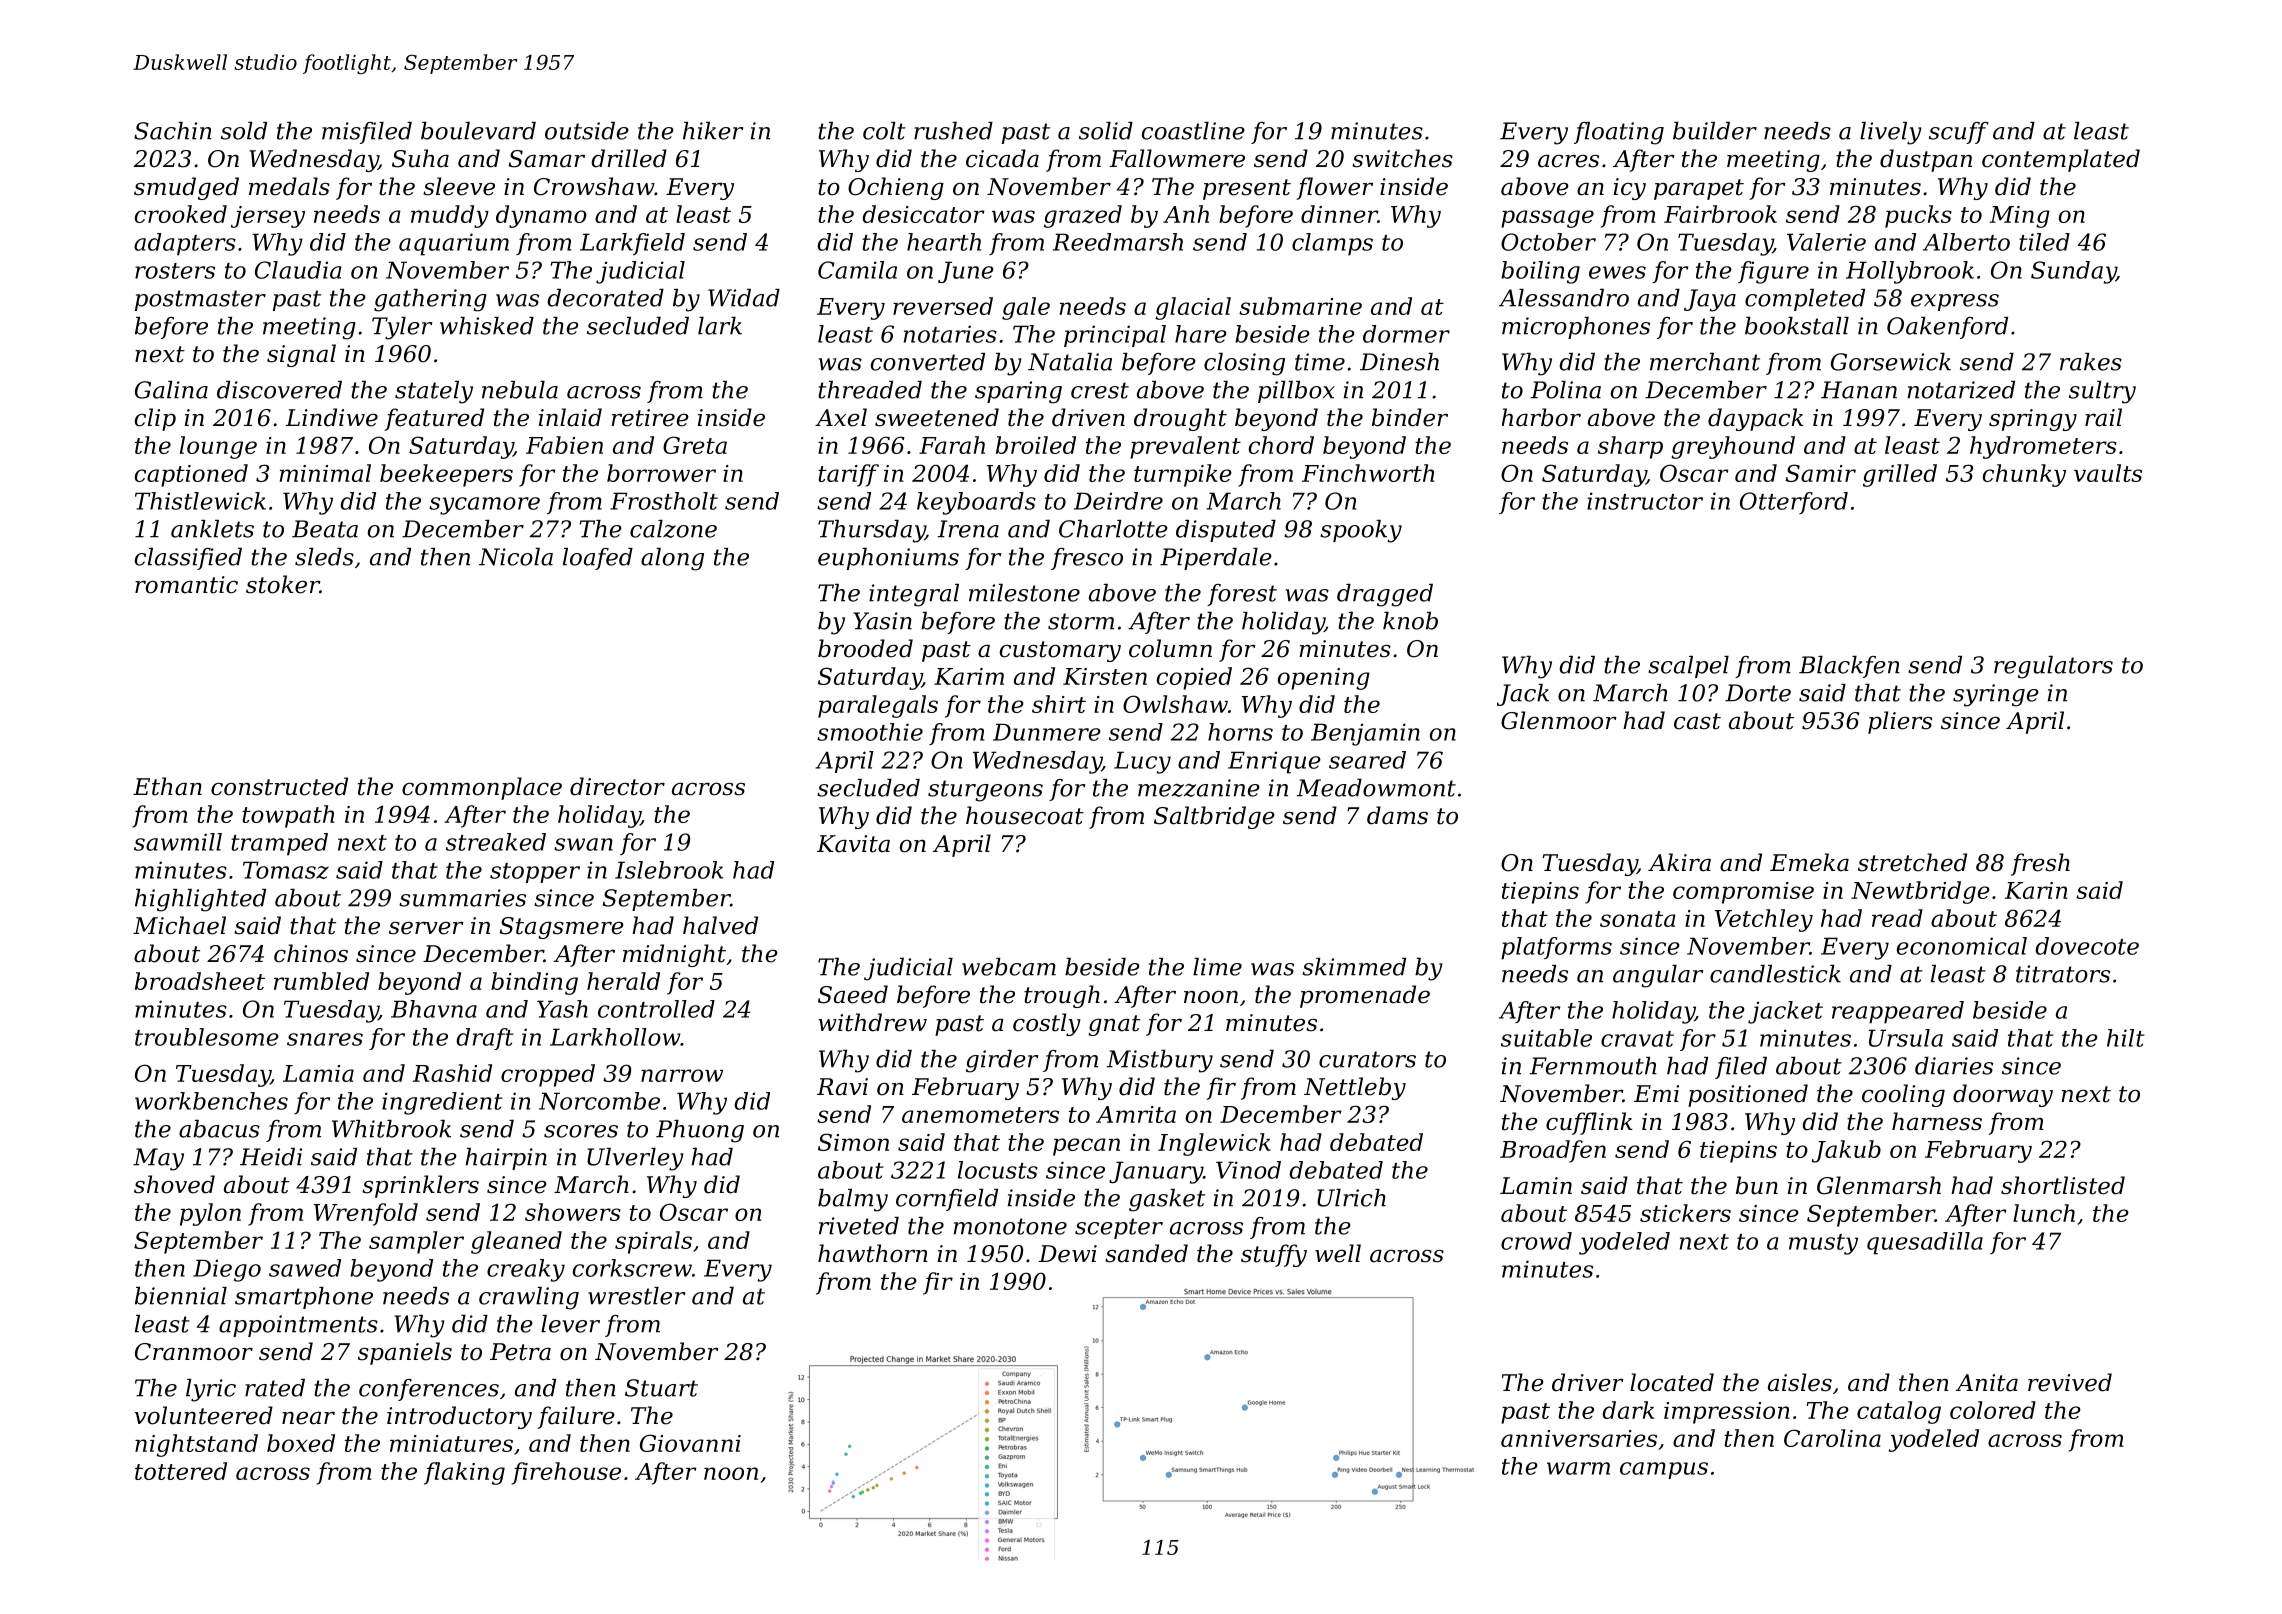 The image size is (2282, 1614). Describe the element at coordinates (1177, 158) in the screenshot. I see `Fallowmere` at that location.
